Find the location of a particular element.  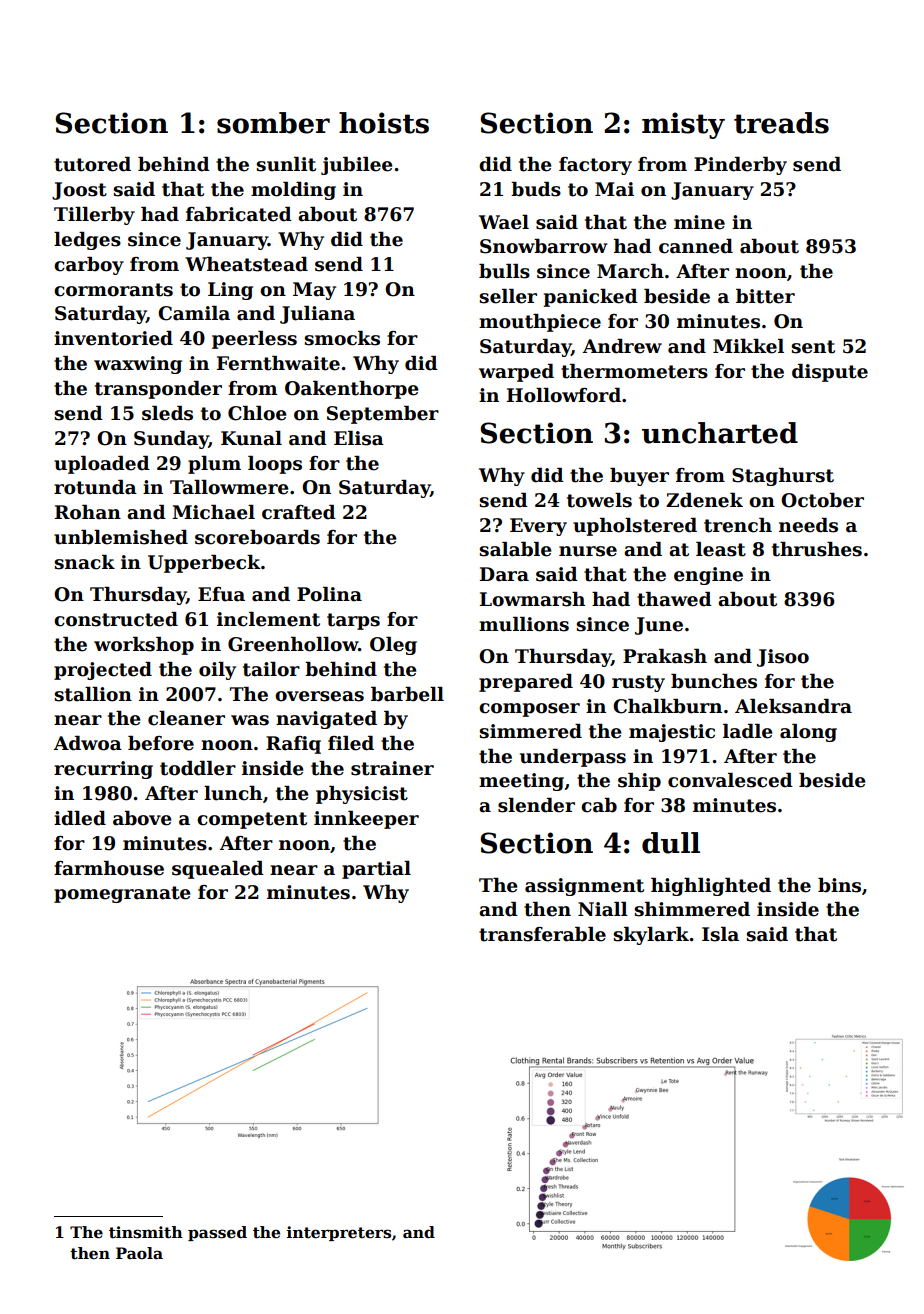

Prakash is located at coordinates (665, 656).
